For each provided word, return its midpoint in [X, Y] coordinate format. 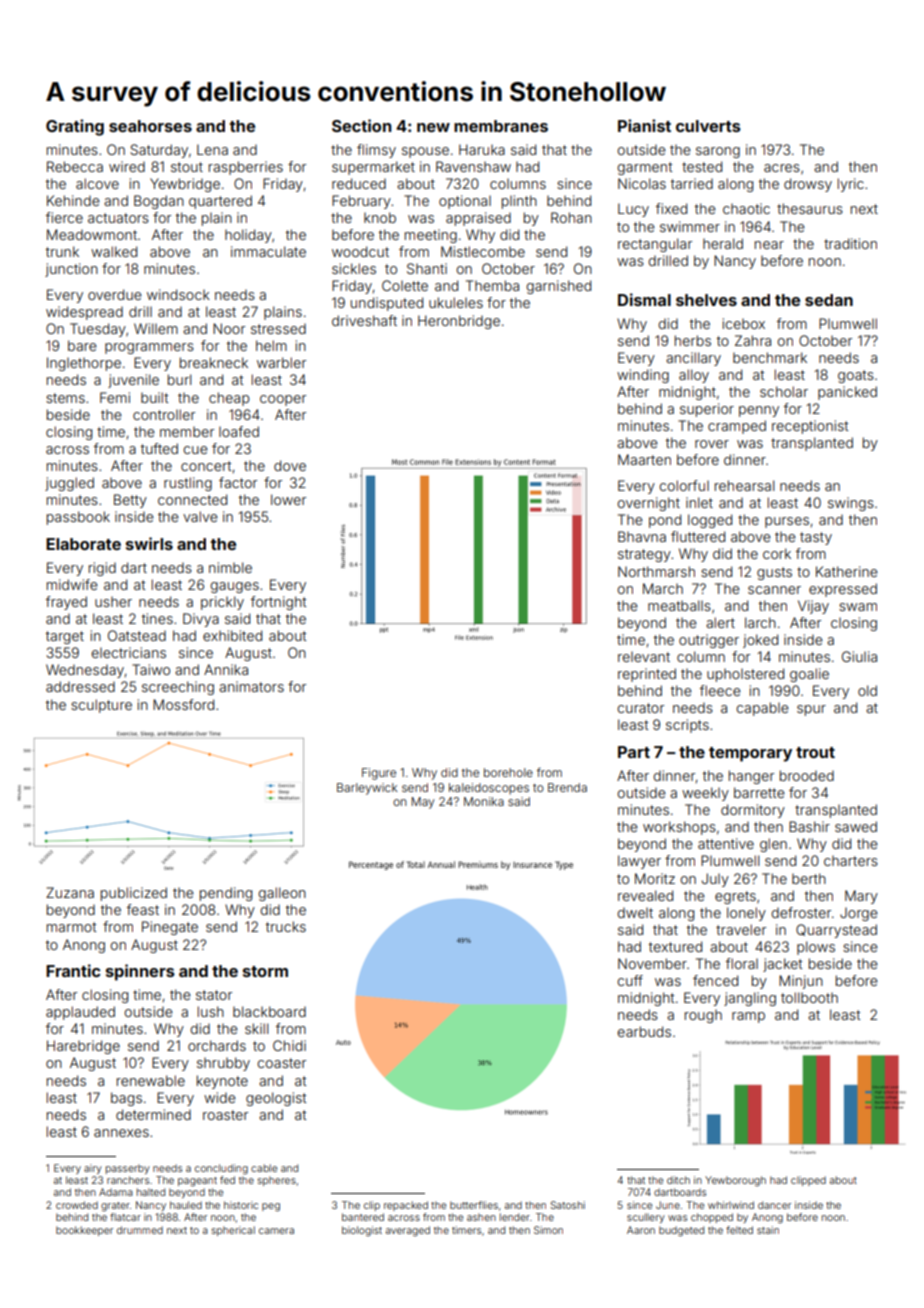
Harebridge [83, 1047]
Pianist [644, 125]
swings [851, 504]
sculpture [101, 706]
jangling [750, 999]
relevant [644, 657]
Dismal [644, 299]
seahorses [150, 126]
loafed [239, 431]
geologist [276, 1099]
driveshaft [364, 320]
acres [782, 168]
